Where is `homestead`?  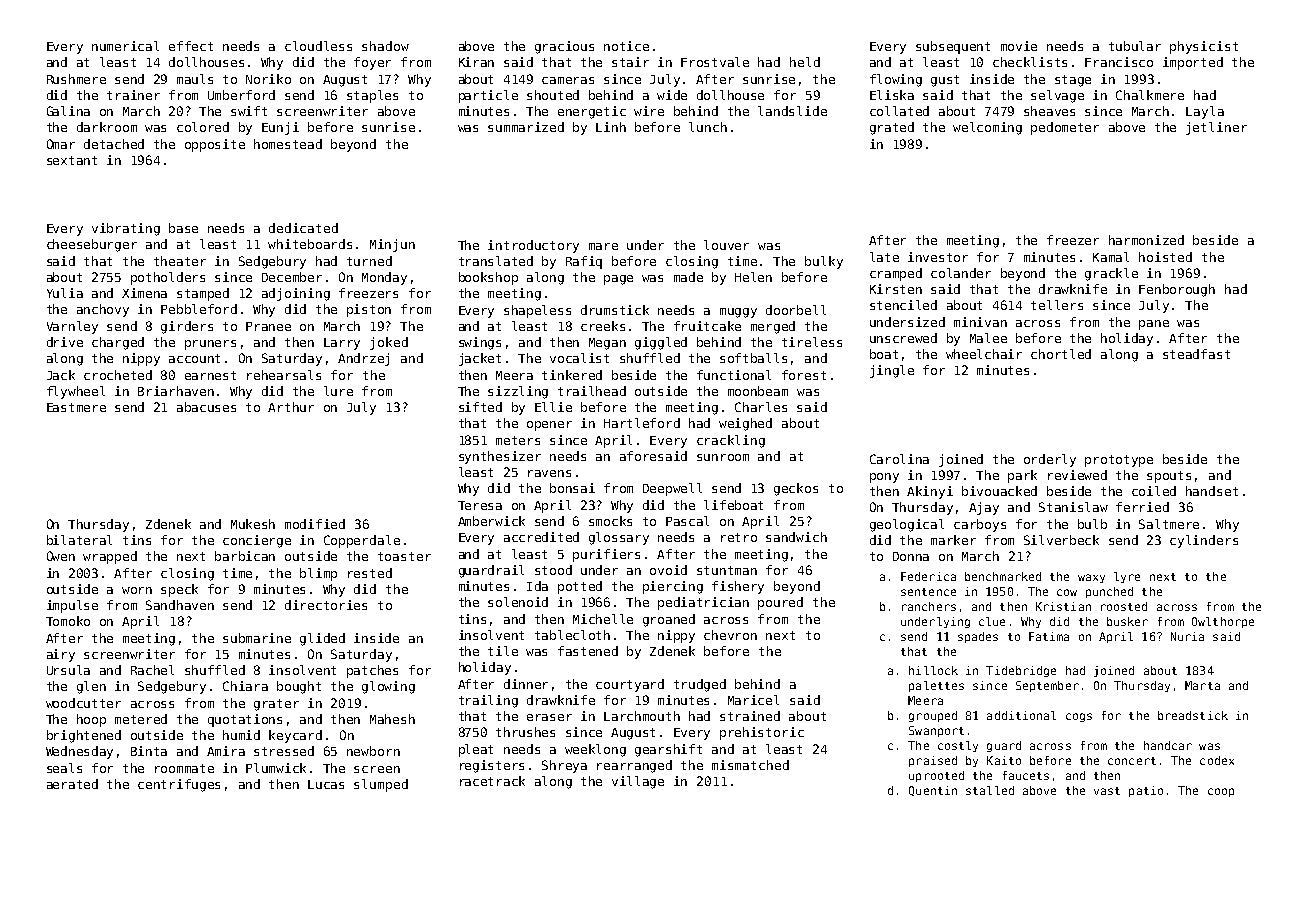 homestead is located at coordinates (288, 144).
